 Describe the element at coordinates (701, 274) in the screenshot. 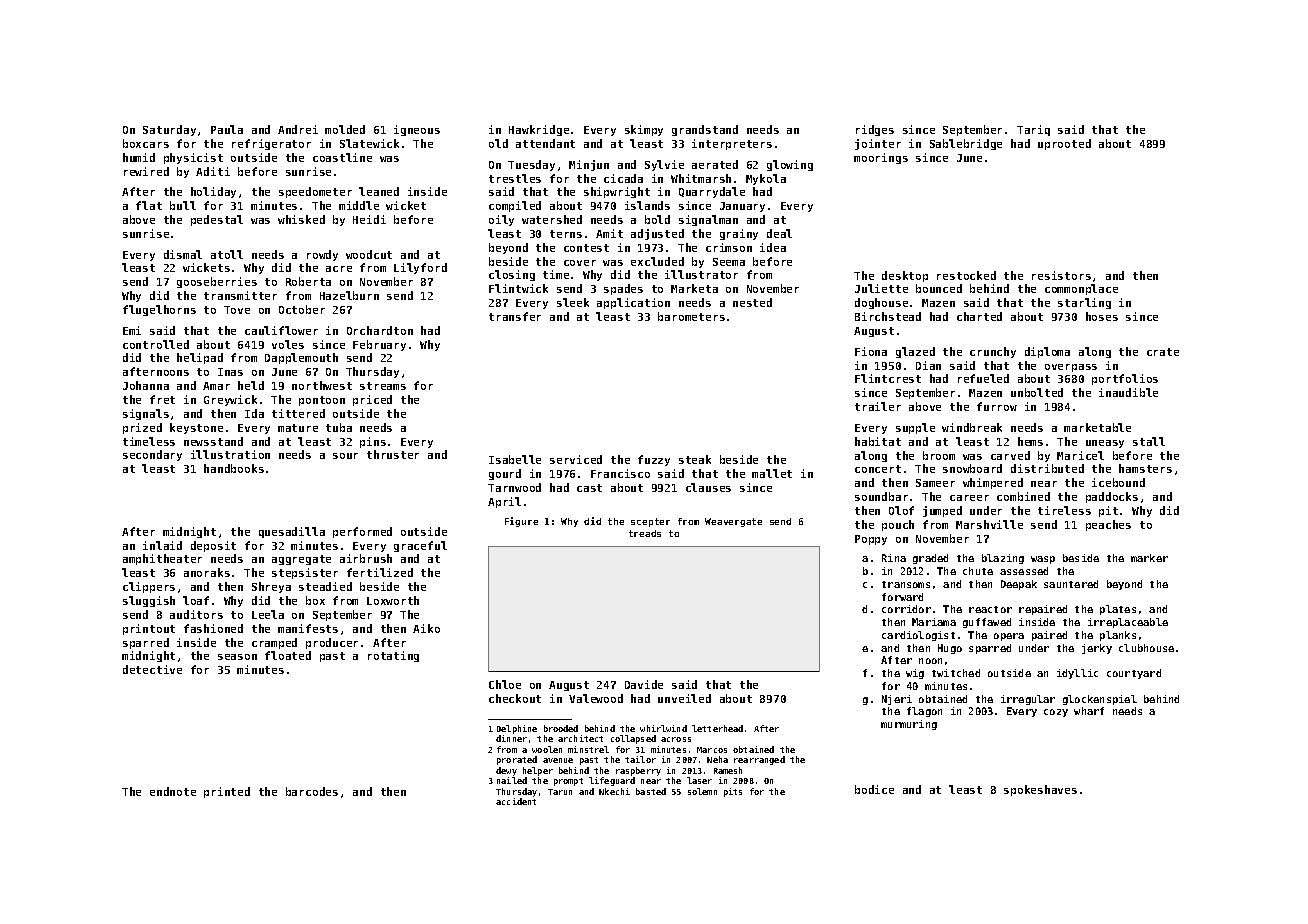

I see `illustrator` at that location.
